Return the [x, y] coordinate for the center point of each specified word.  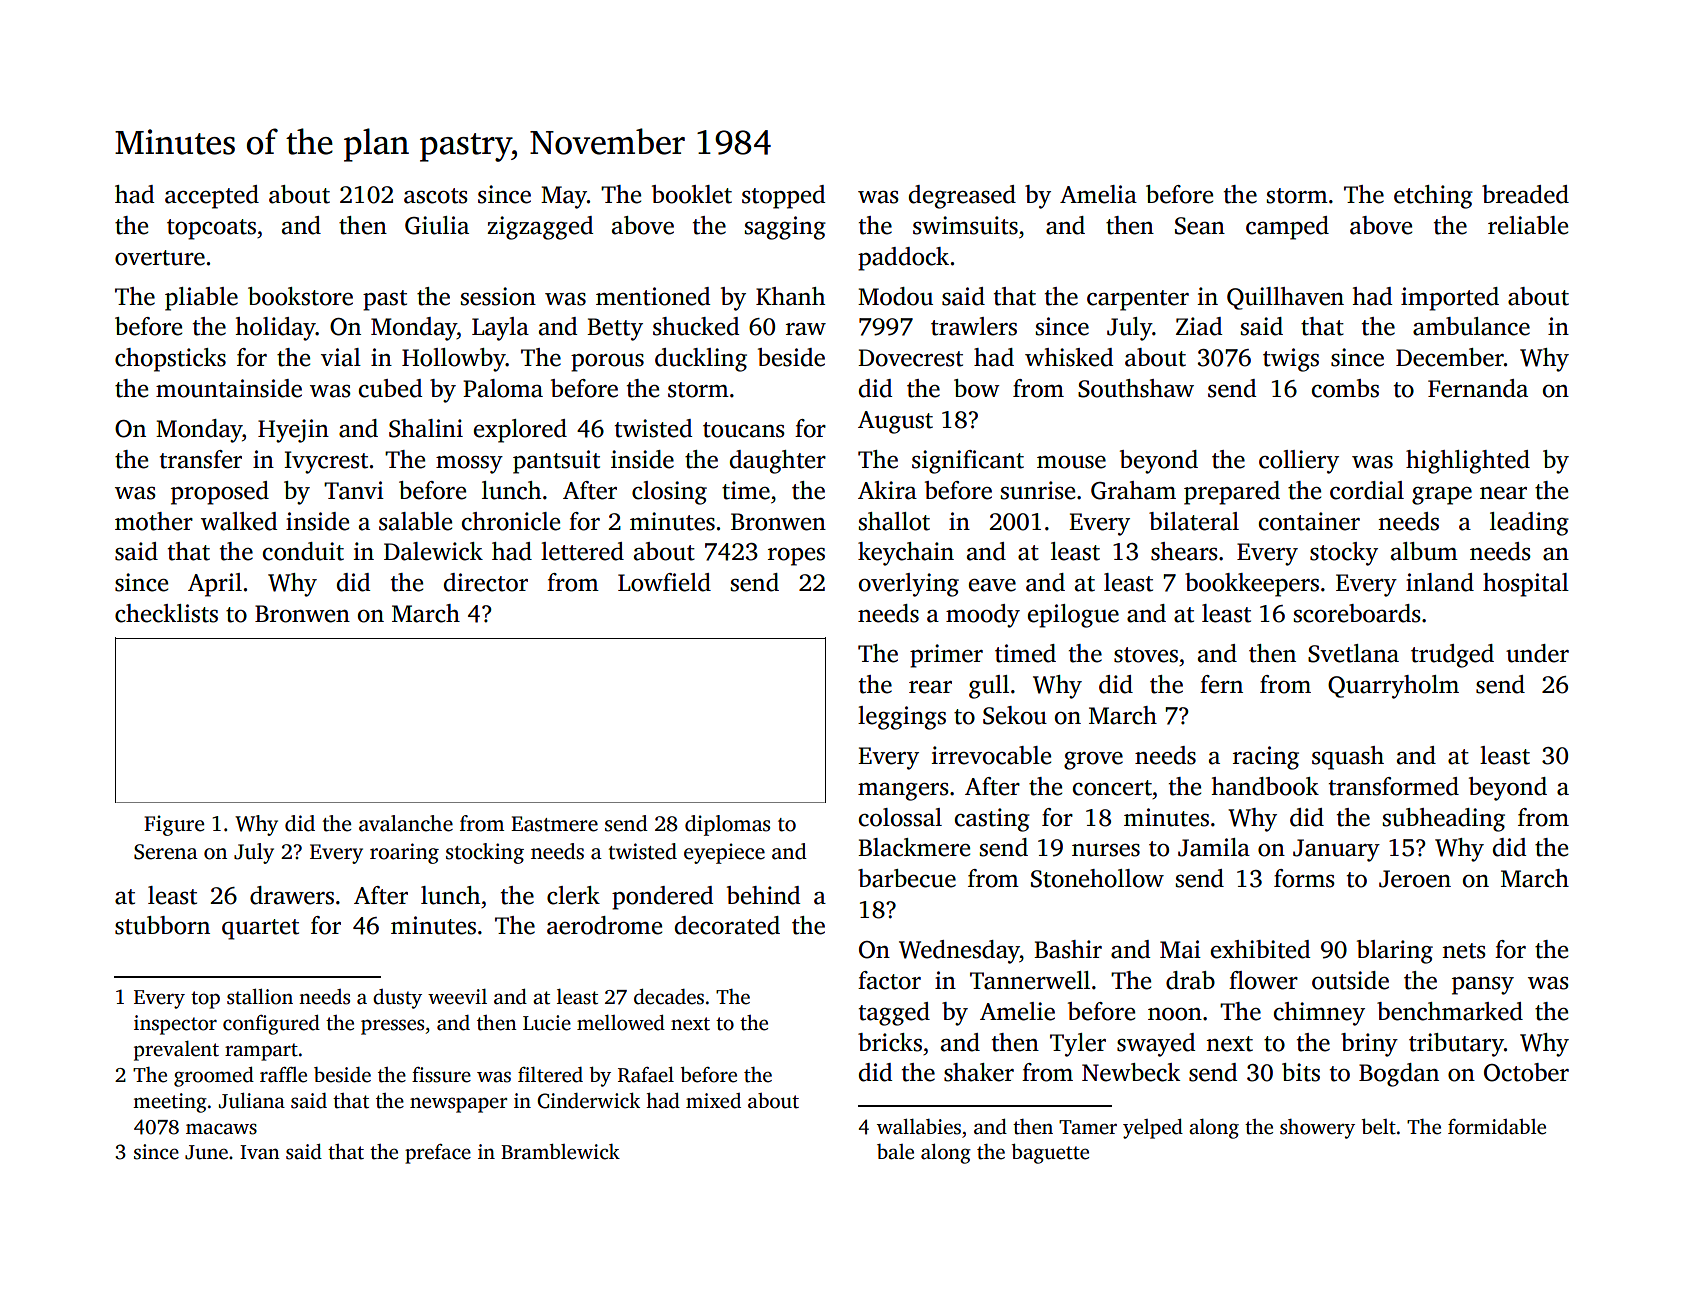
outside [1350, 980]
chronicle [511, 521]
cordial [1367, 490]
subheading [1443, 820]
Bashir [1068, 949]
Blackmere [914, 847]
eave [992, 585]
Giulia [437, 225]
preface [438, 1154]
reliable [1528, 225]
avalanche [406, 823]
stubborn [162, 925]
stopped [783, 197]
